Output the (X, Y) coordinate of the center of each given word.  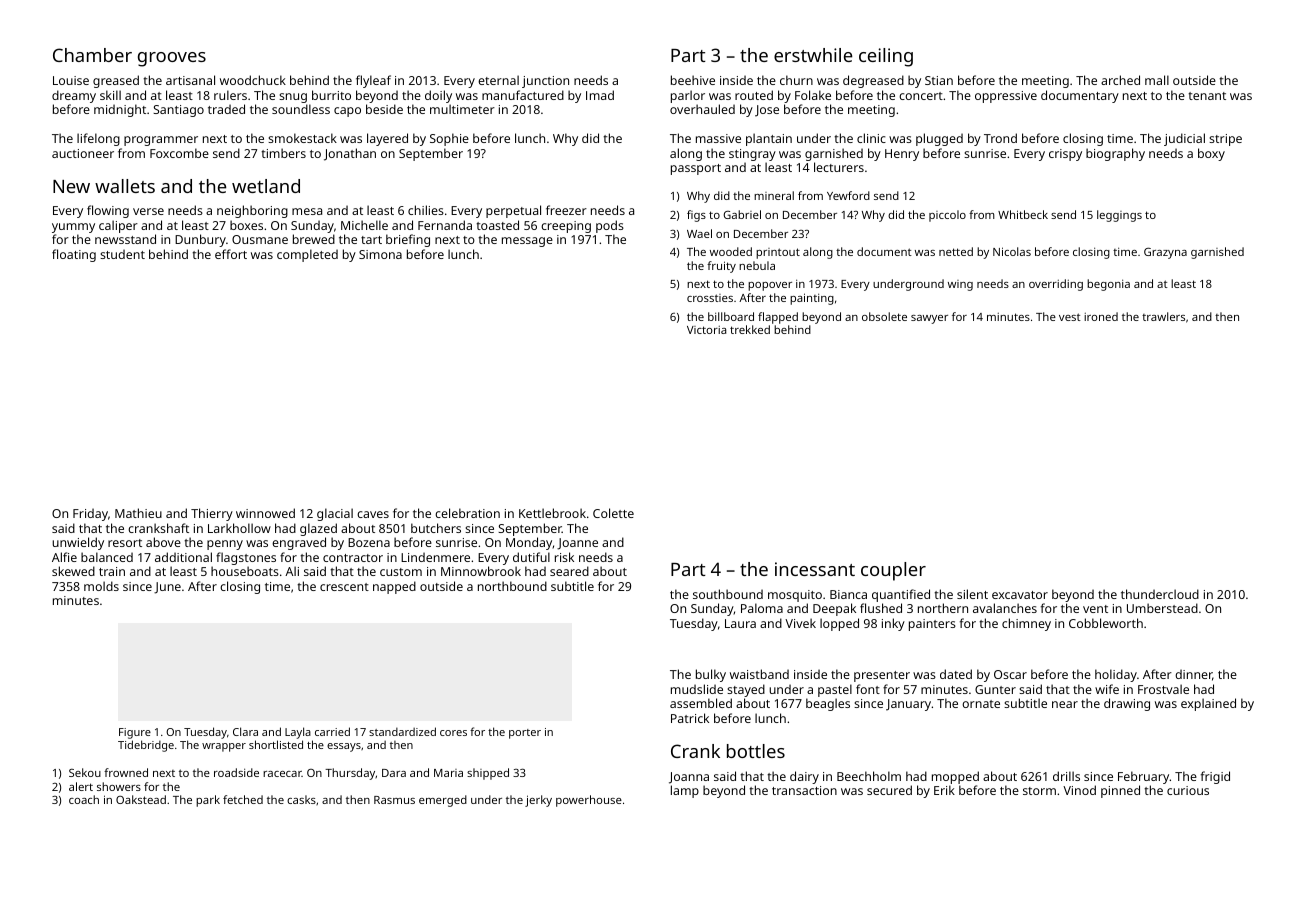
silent (972, 594)
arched (1120, 80)
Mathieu (138, 513)
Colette (613, 513)
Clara (245, 731)
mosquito (795, 596)
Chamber (92, 55)
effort (231, 254)
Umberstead (1162, 608)
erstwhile (813, 55)
